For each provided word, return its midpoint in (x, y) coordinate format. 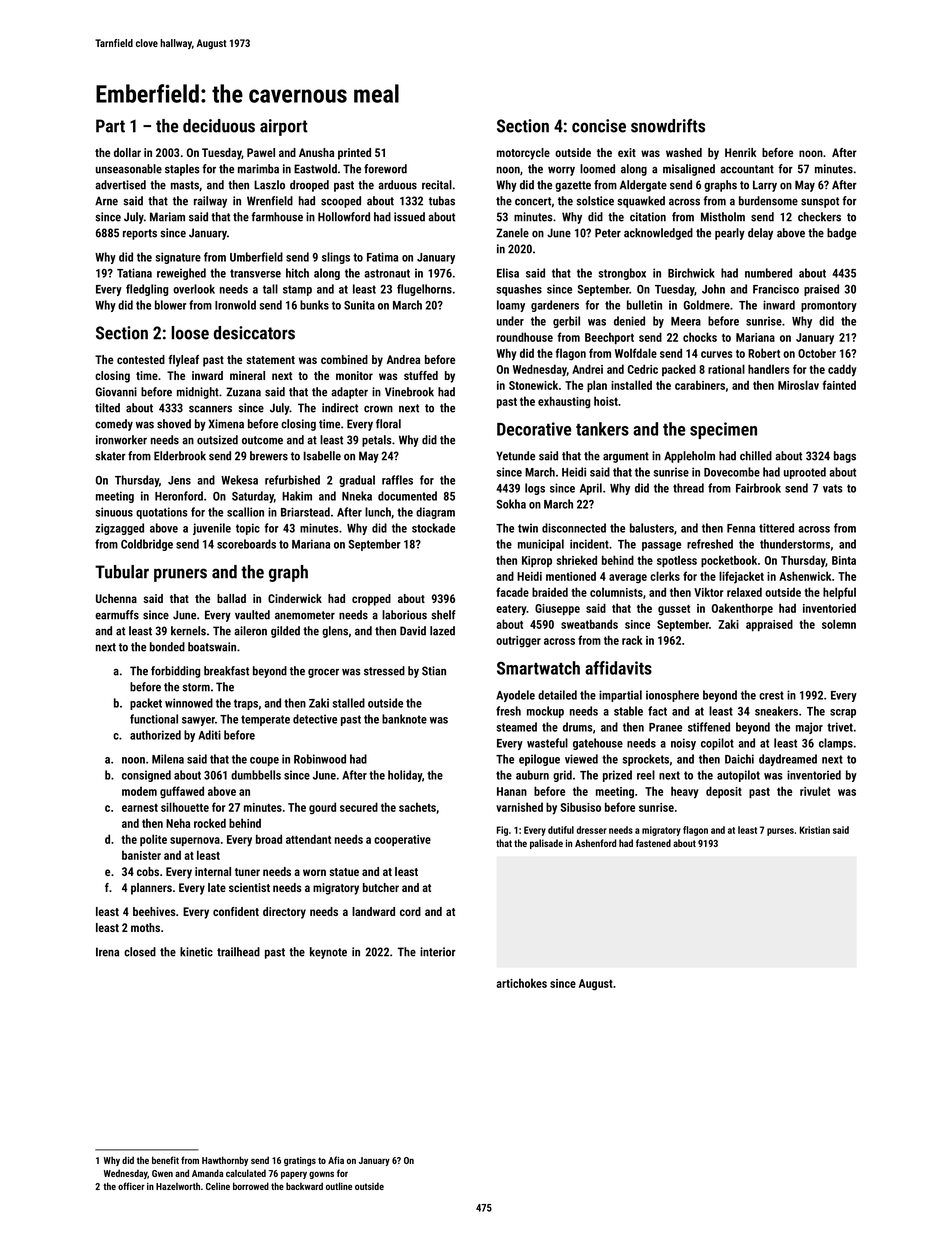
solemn (839, 624)
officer (131, 1186)
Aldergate (643, 186)
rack (632, 640)
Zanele (512, 233)
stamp (297, 290)
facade (512, 592)
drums (578, 727)
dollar (127, 152)
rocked (210, 823)
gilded (285, 632)
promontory (829, 306)
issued (409, 217)
